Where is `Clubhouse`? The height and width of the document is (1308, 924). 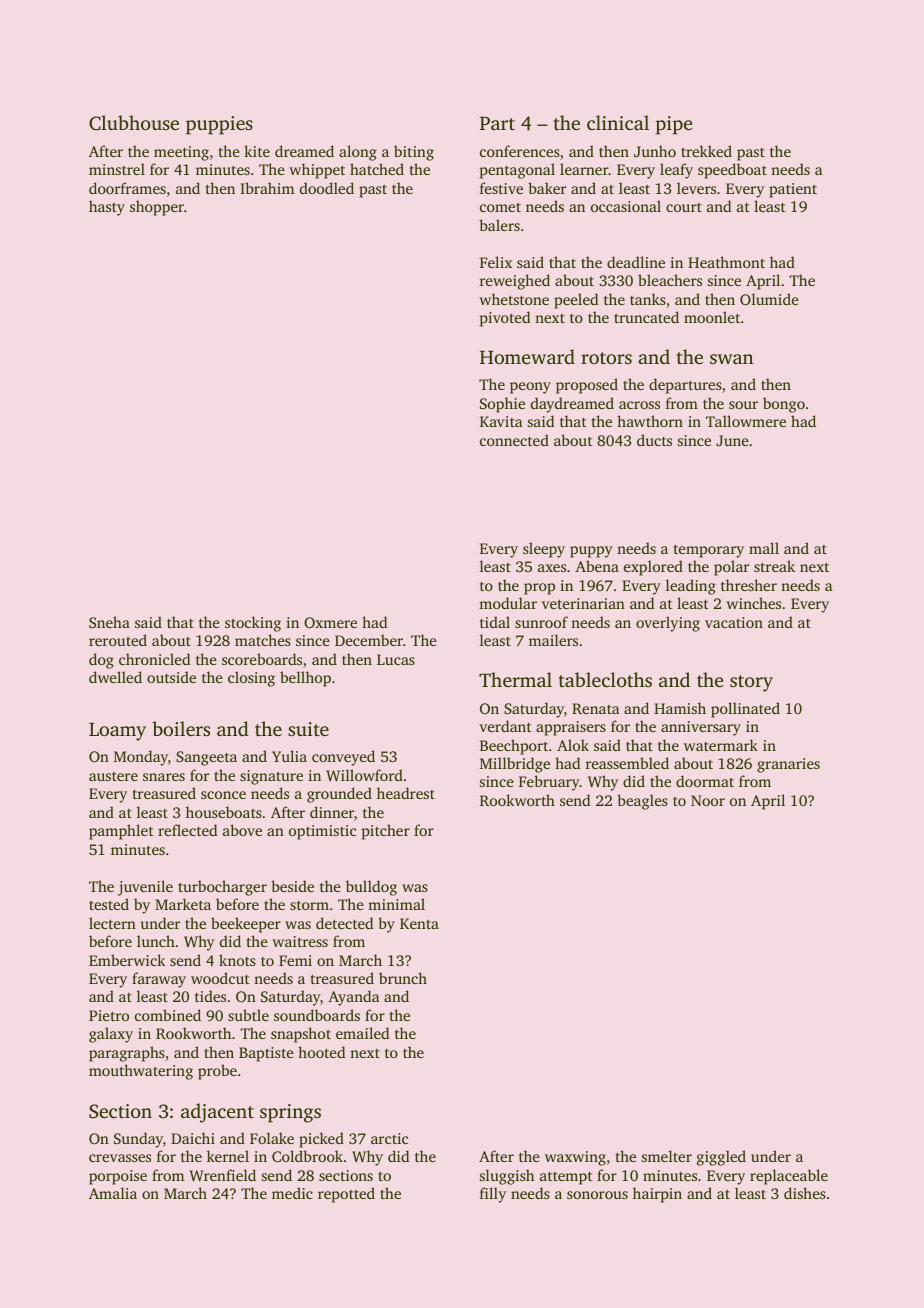
Clubhouse is located at coordinates (134, 123).
